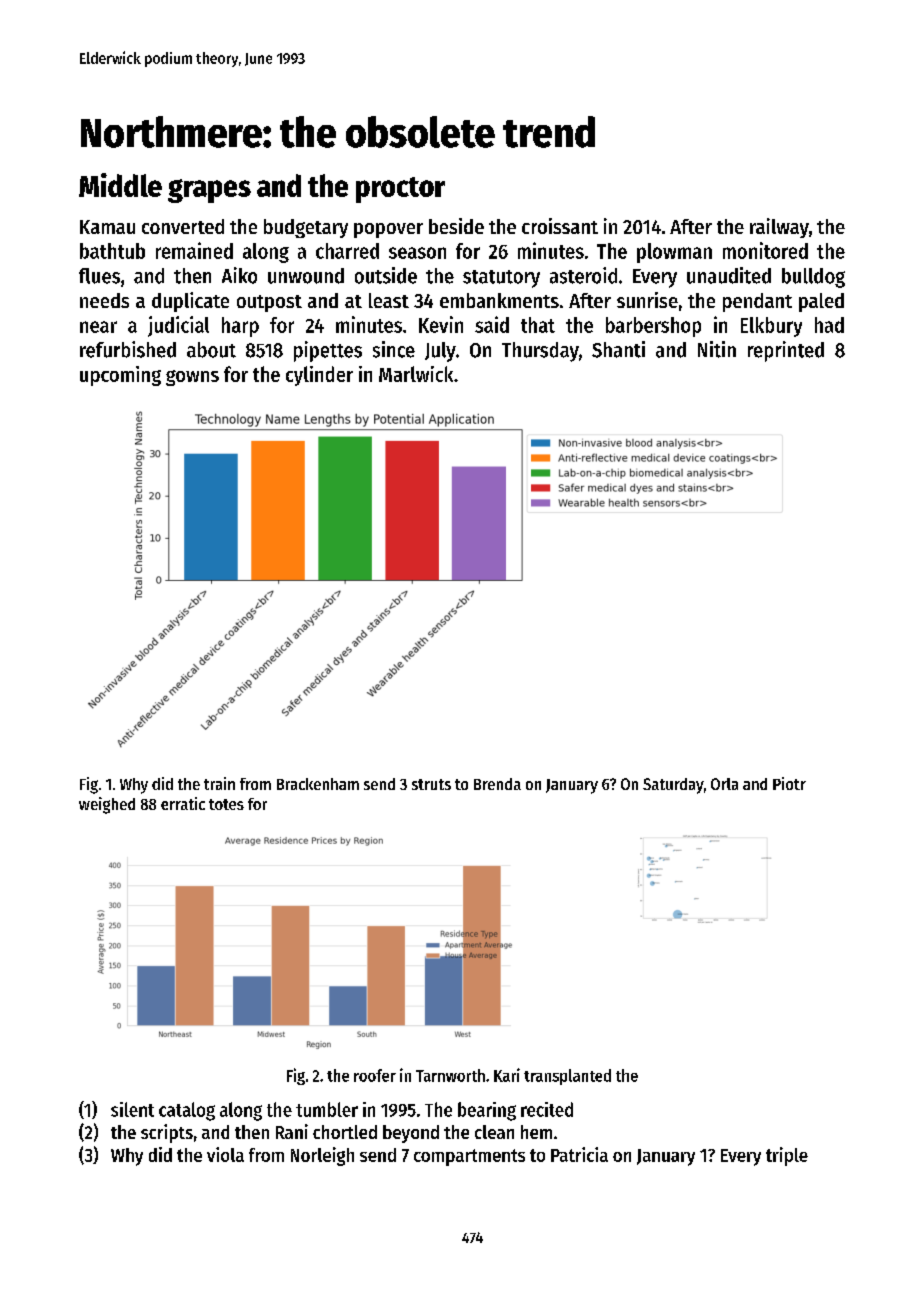  Describe the element at coordinates (724, 784) in the screenshot. I see `Orla` at that location.
